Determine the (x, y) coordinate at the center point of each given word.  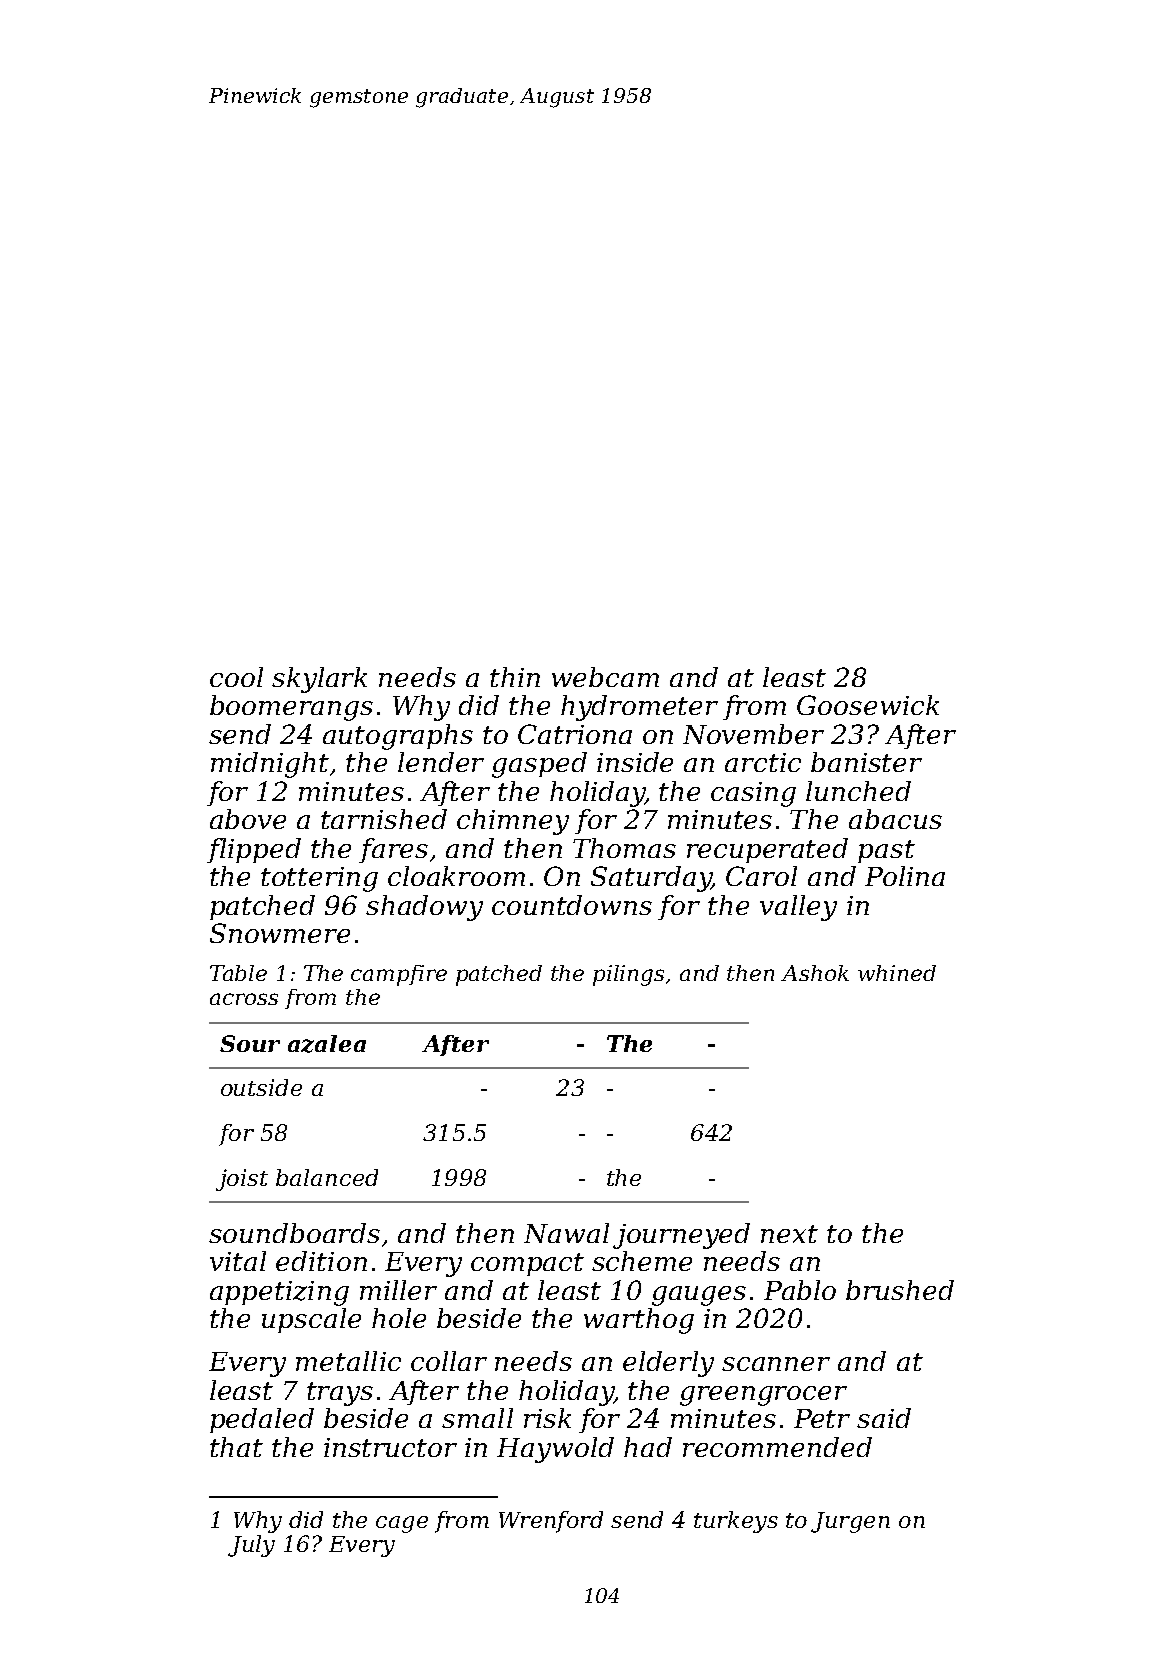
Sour (250, 1043)
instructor (390, 1447)
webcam (605, 677)
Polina (905, 876)
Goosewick (868, 705)
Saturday (651, 879)
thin (515, 677)
